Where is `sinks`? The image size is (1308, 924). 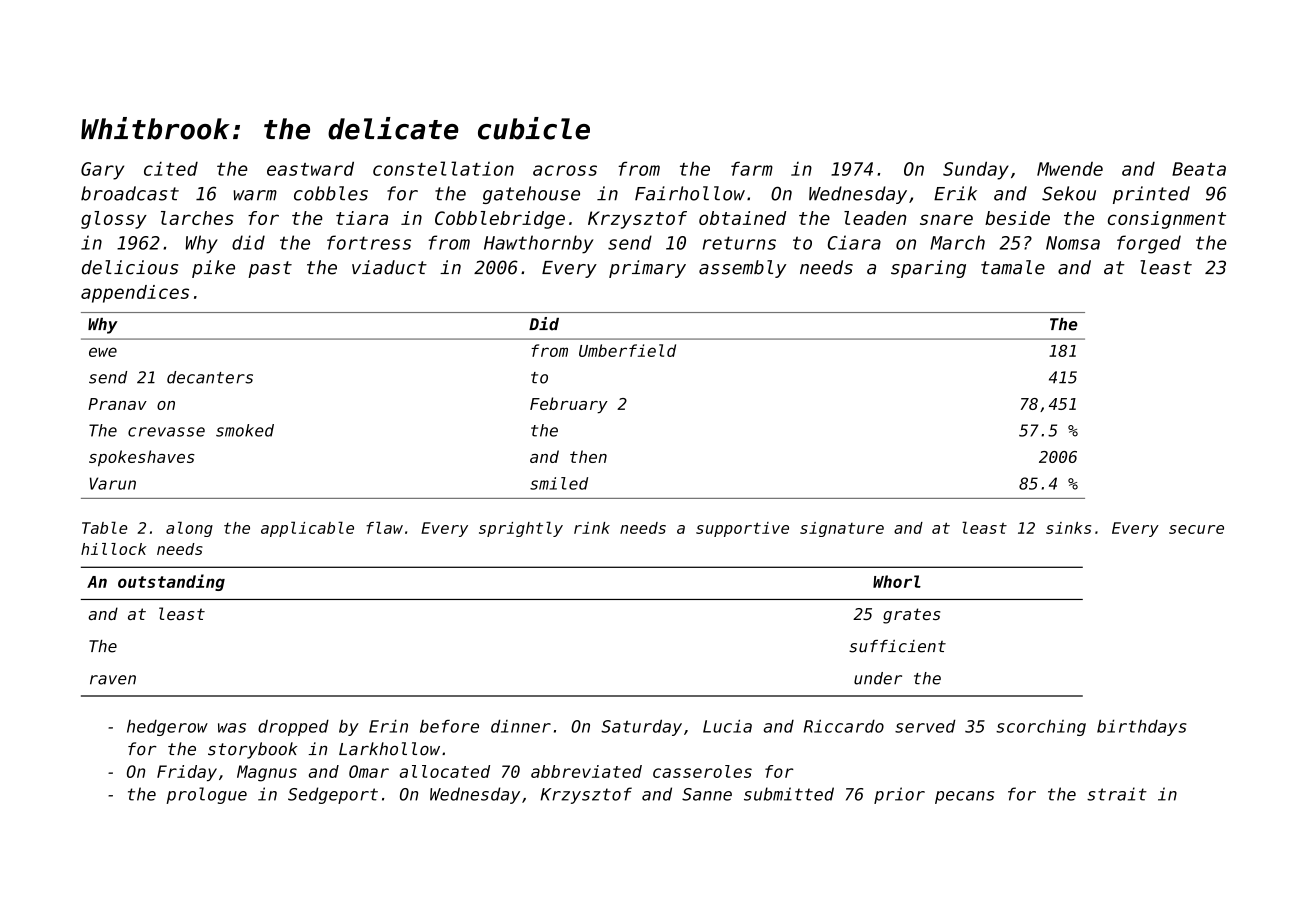 sinks is located at coordinates (1068, 528).
